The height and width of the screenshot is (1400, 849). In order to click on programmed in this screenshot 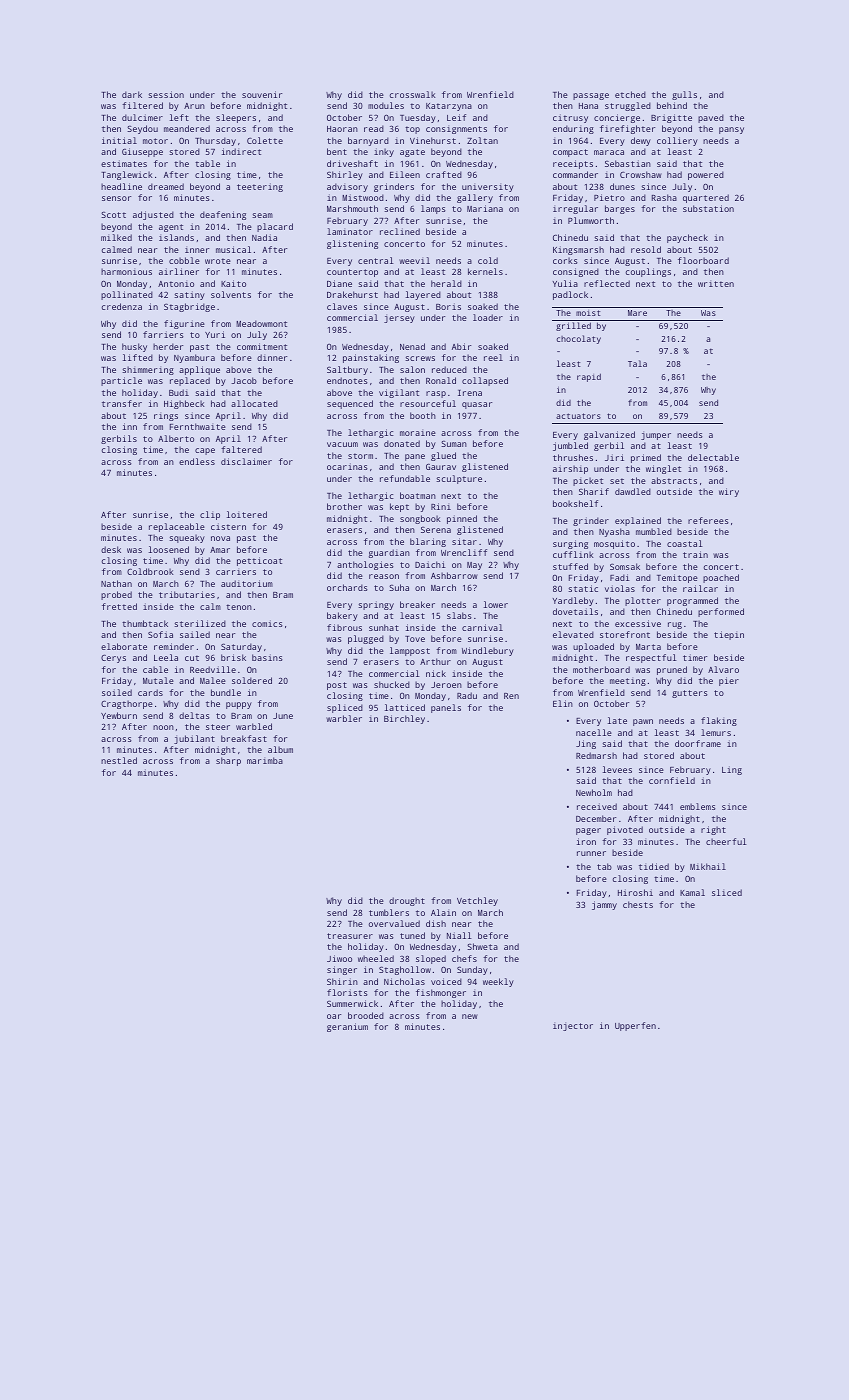, I will do `click(692, 601)`.
